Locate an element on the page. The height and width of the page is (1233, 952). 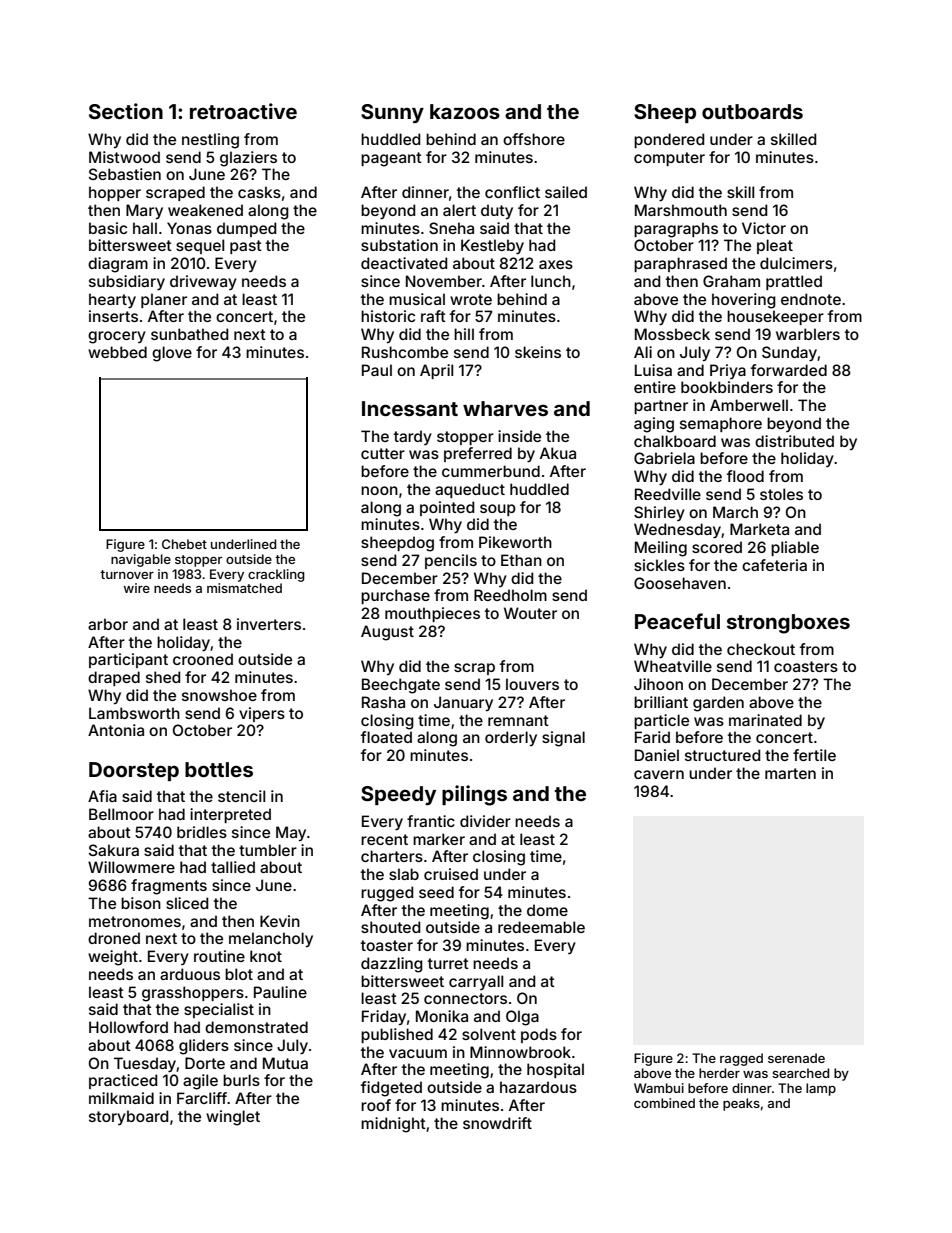
Jihoon is located at coordinates (658, 684).
